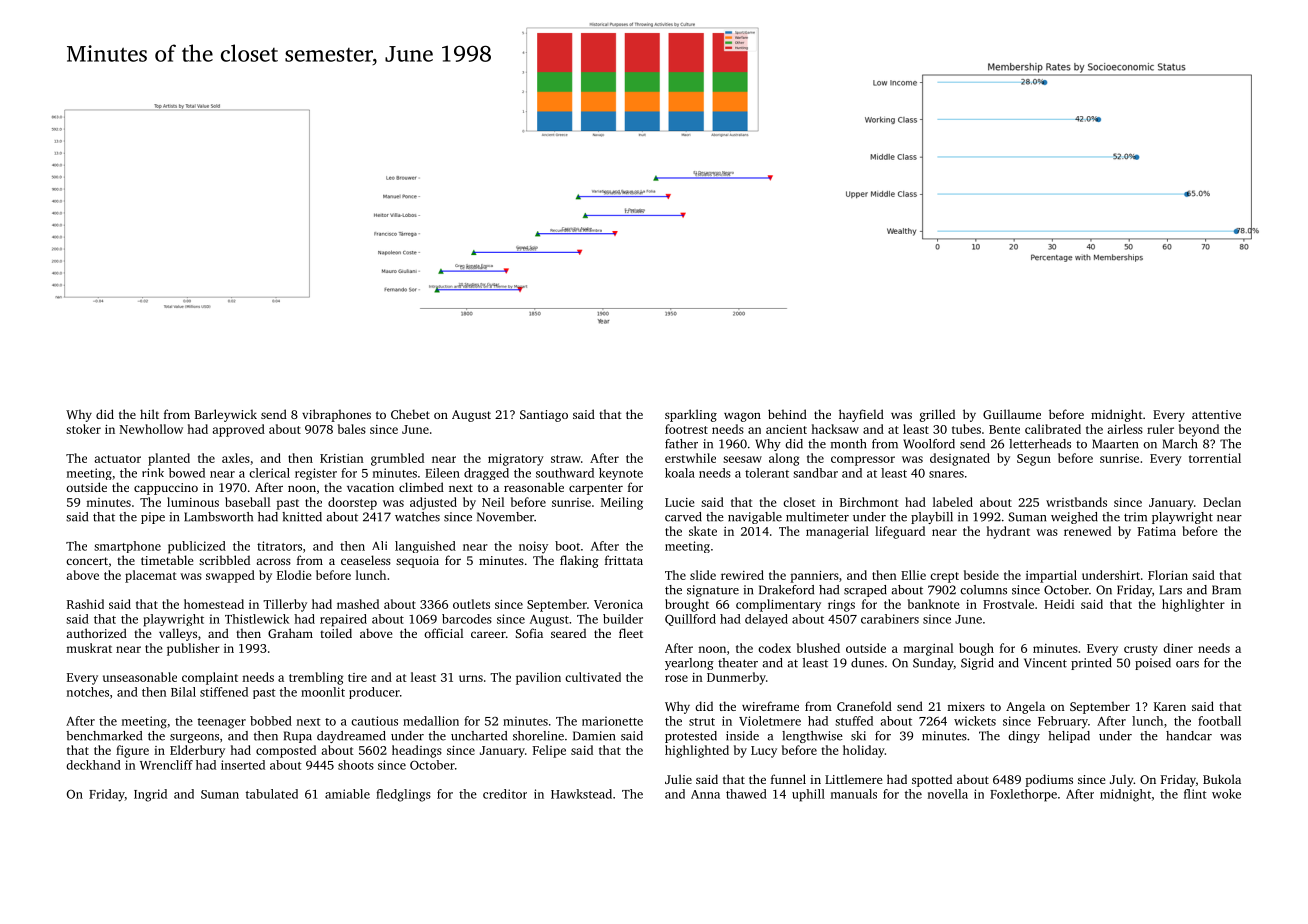  What do you see at coordinates (357, 677) in the document?
I see `tire` at bounding box center [357, 677].
